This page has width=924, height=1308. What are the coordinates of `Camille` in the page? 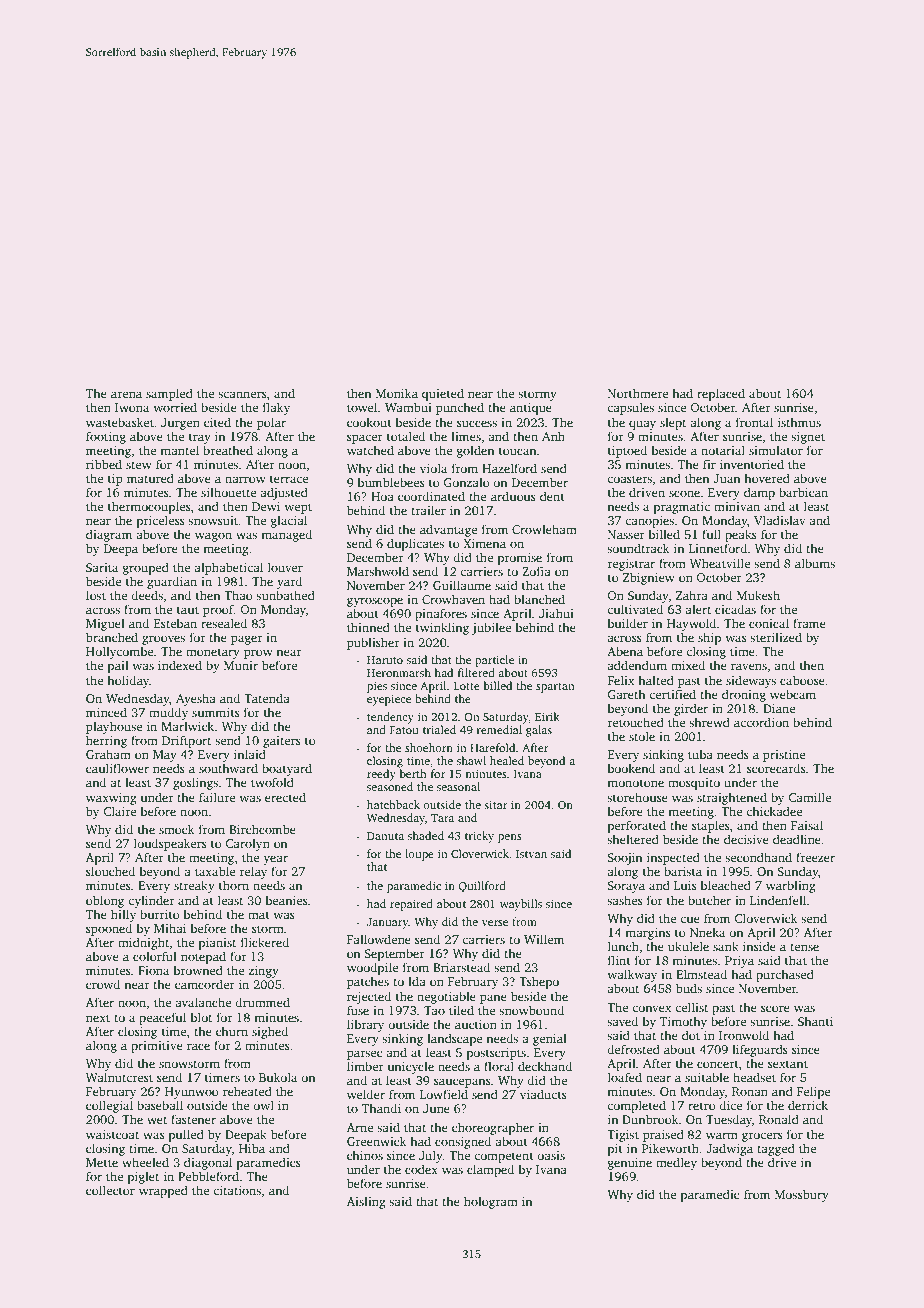 It's located at (809, 797).
